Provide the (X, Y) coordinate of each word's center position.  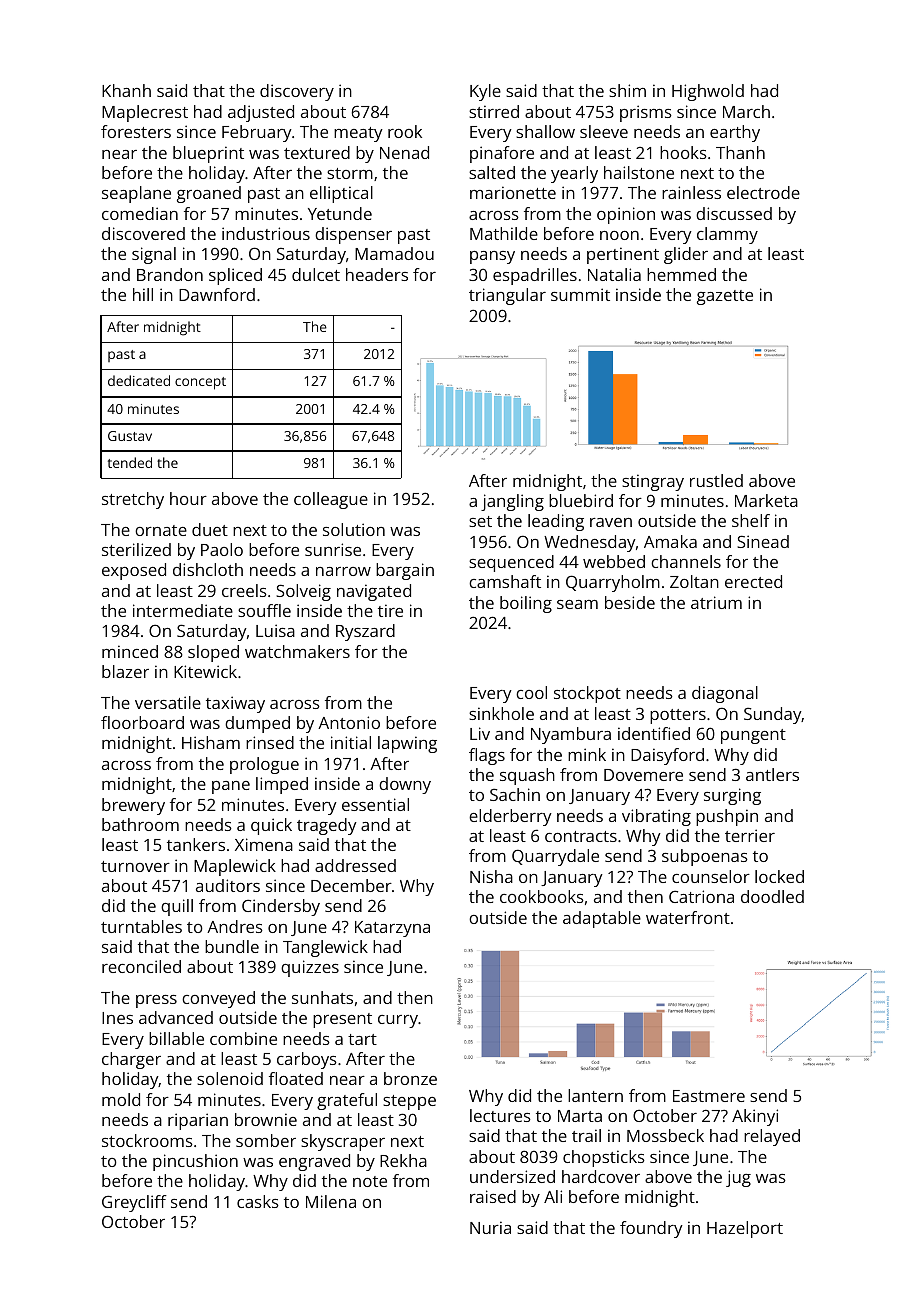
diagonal (725, 694)
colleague (331, 500)
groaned (209, 194)
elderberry (510, 817)
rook (405, 131)
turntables (141, 926)
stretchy (133, 500)
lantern (595, 1095)
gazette (725, 297)
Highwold (708, 92)
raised (493, 1196)
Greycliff (134, 1203)
